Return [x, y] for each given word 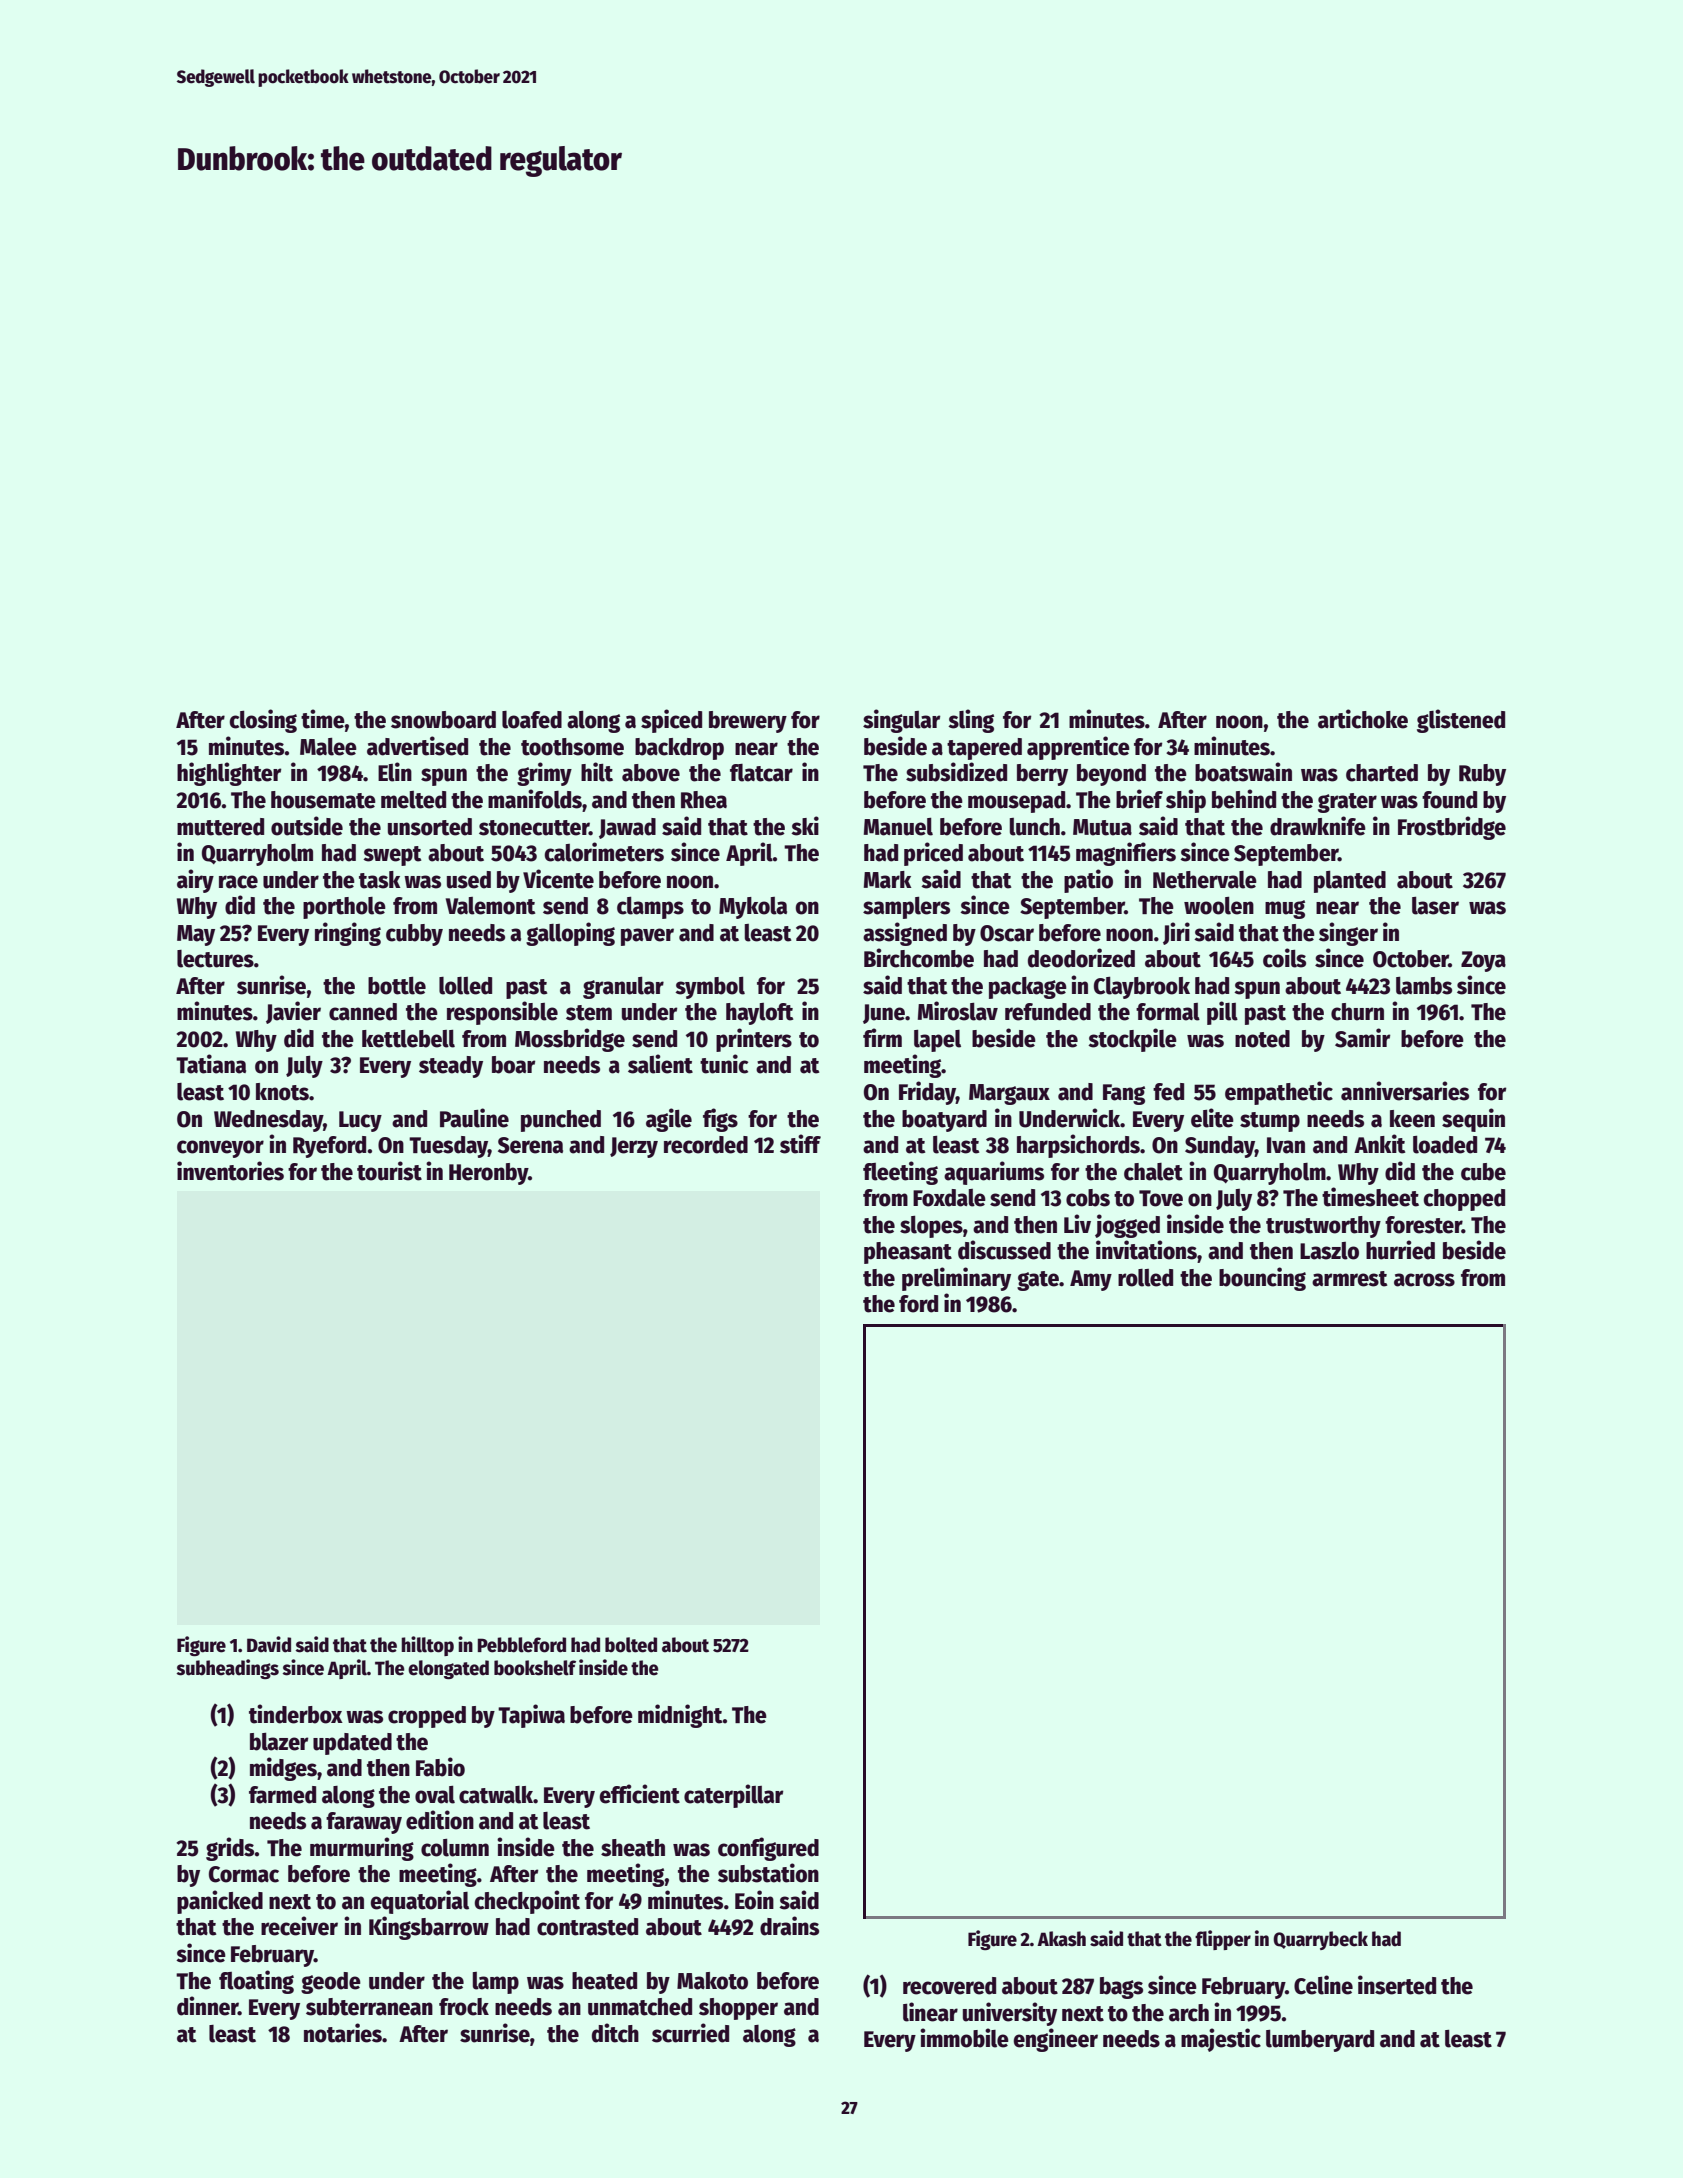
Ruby [1482, 775]
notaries [343, 2033]
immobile [964, 2038]
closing [263, 721]
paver [647, 937]
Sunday [1220, 1147]
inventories [230, 1171]
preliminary [956, 1279]
